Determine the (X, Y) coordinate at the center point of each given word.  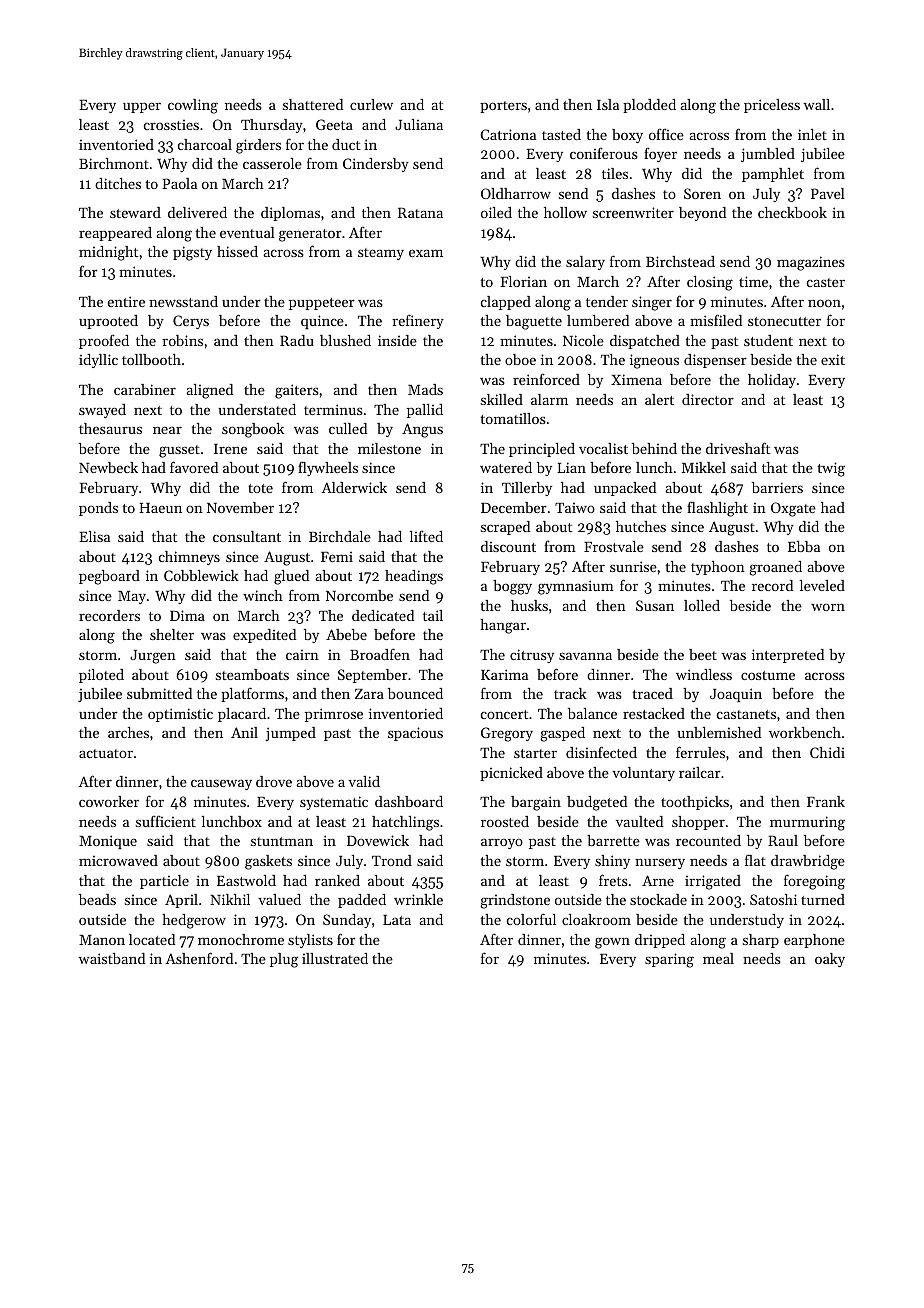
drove (274, 781)
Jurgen (153, 657)
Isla (608, 104)
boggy (512, 587)
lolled (702, 605)
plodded (649, 106)
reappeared (115, 234)
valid (364, 781)
